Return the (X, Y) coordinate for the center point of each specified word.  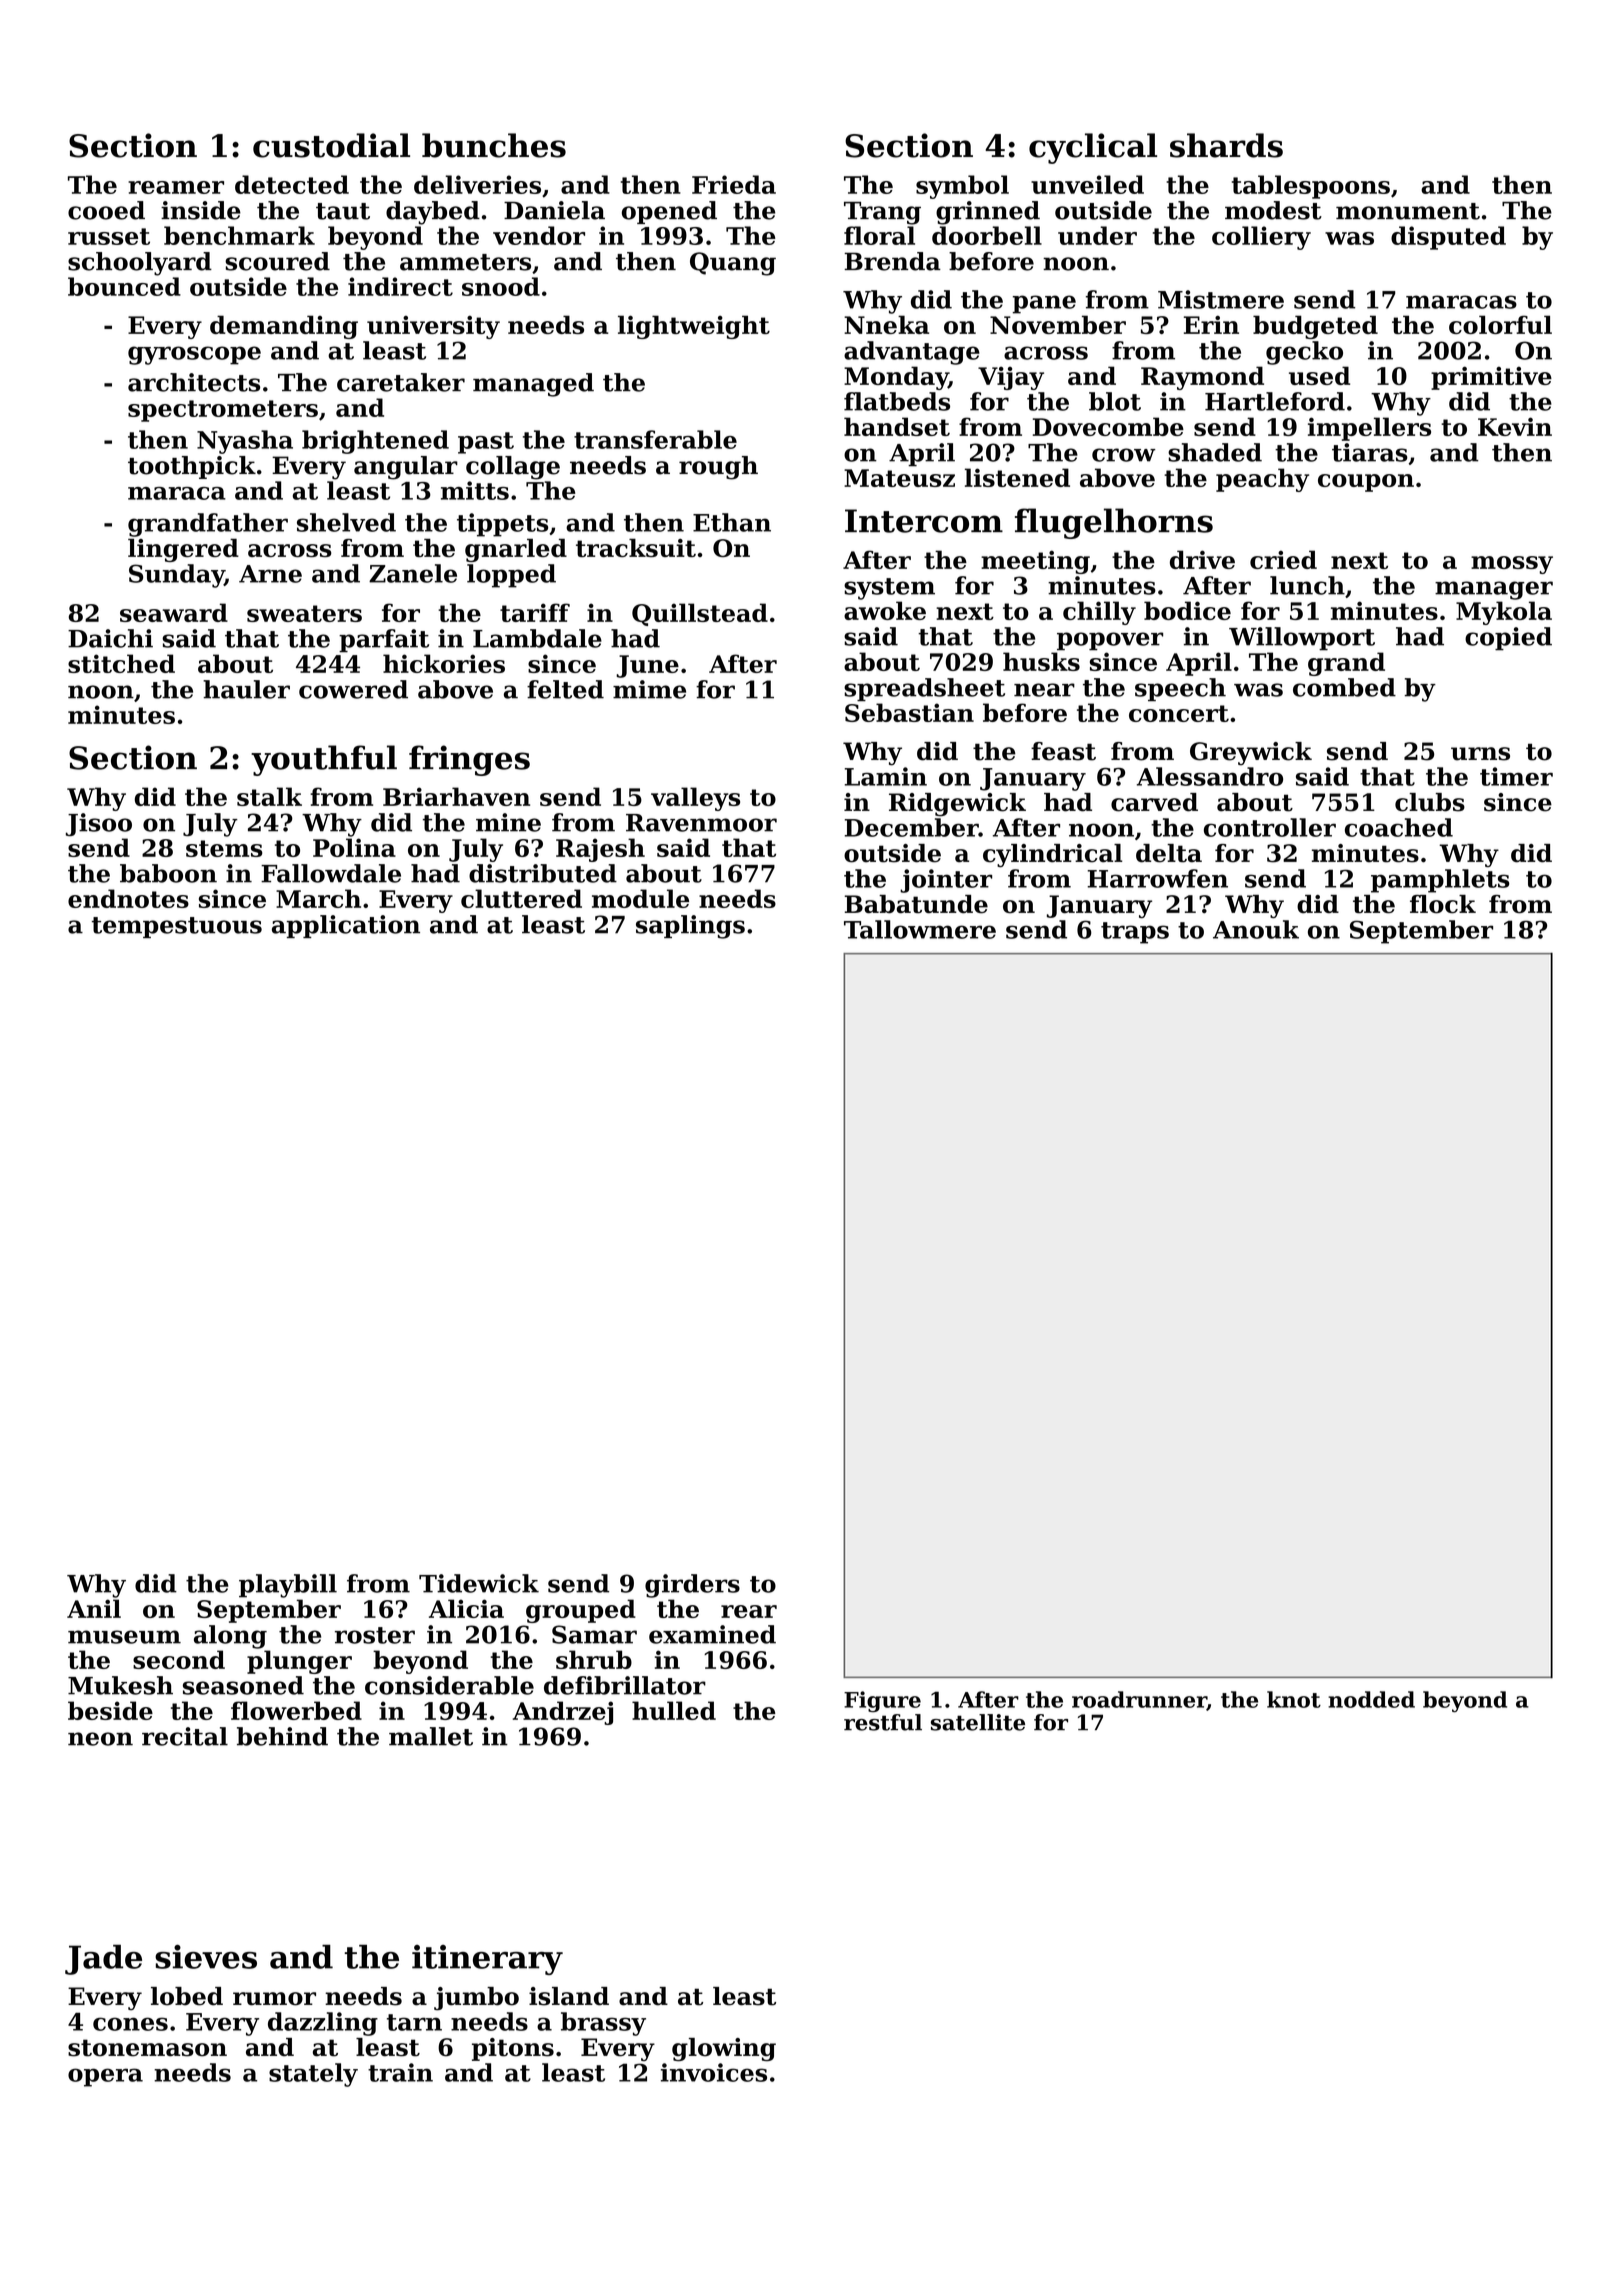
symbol (962, 187)
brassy (603, 2024)
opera (105, 2077)
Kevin (1515, 426)
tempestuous (177, 927)
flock (1443, 904)
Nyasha (245, 442)
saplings (690, 927)
